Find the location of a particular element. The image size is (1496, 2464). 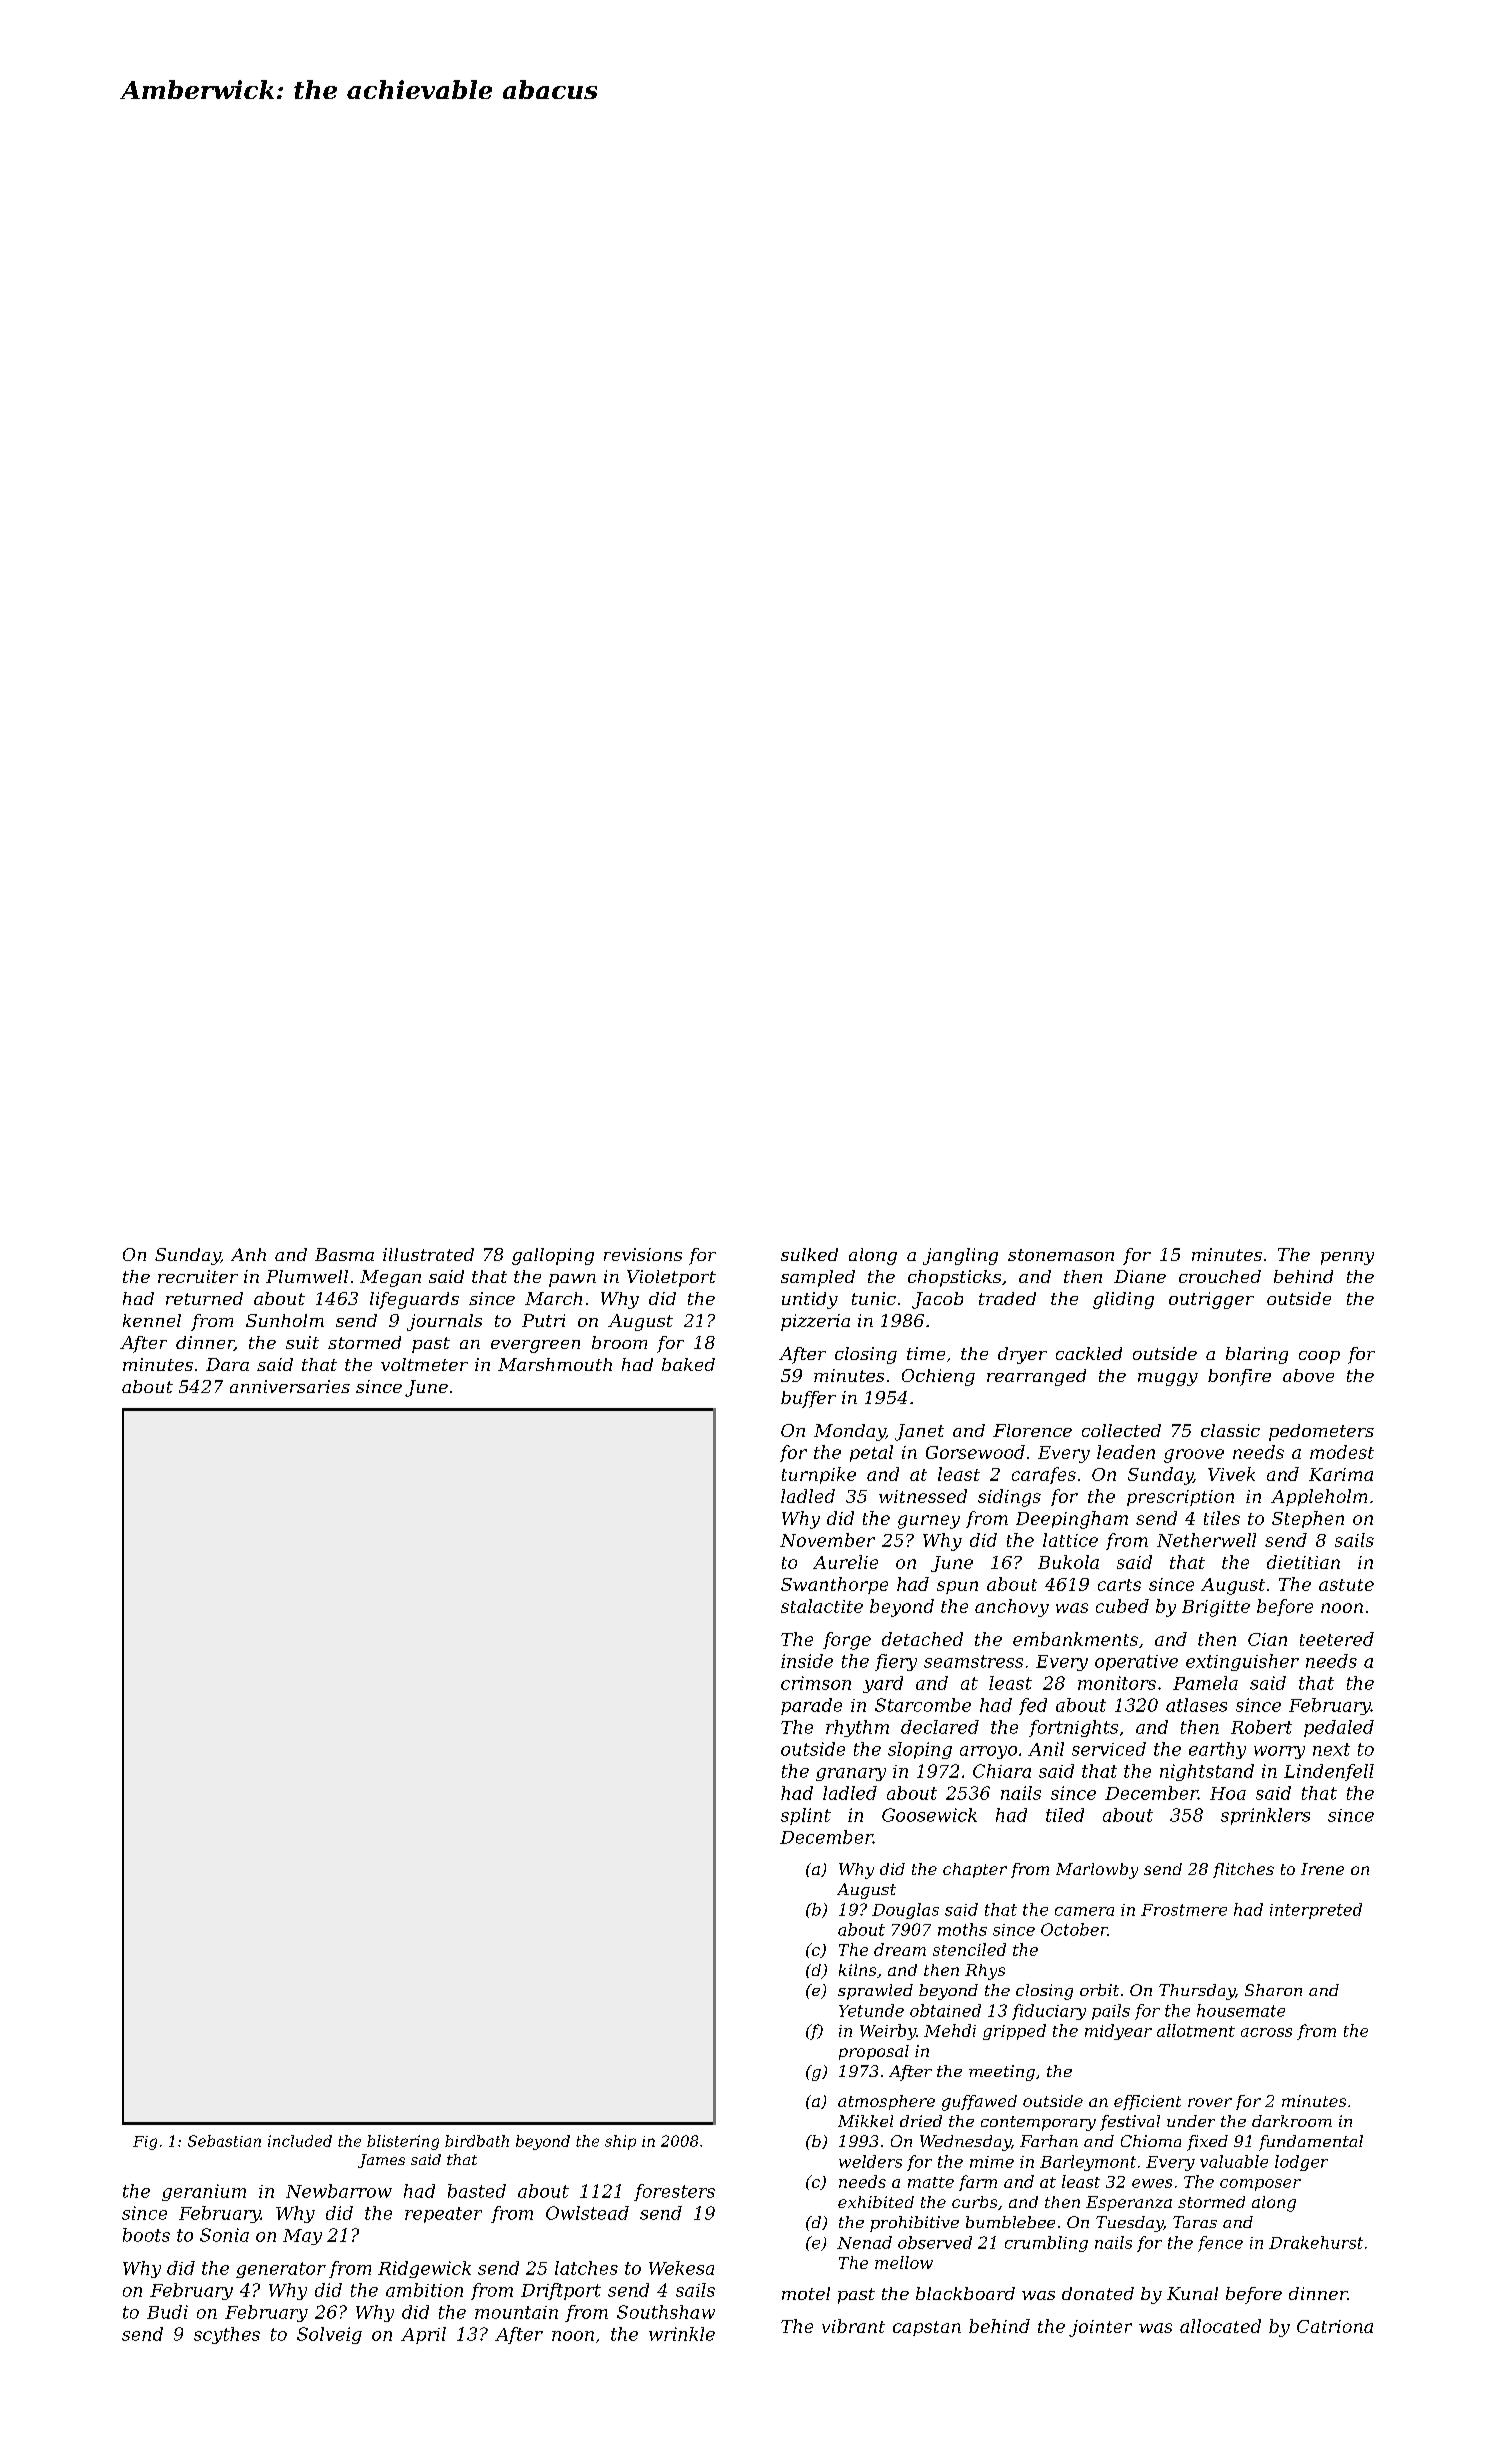

included is located at coordinates (300, 2141).
